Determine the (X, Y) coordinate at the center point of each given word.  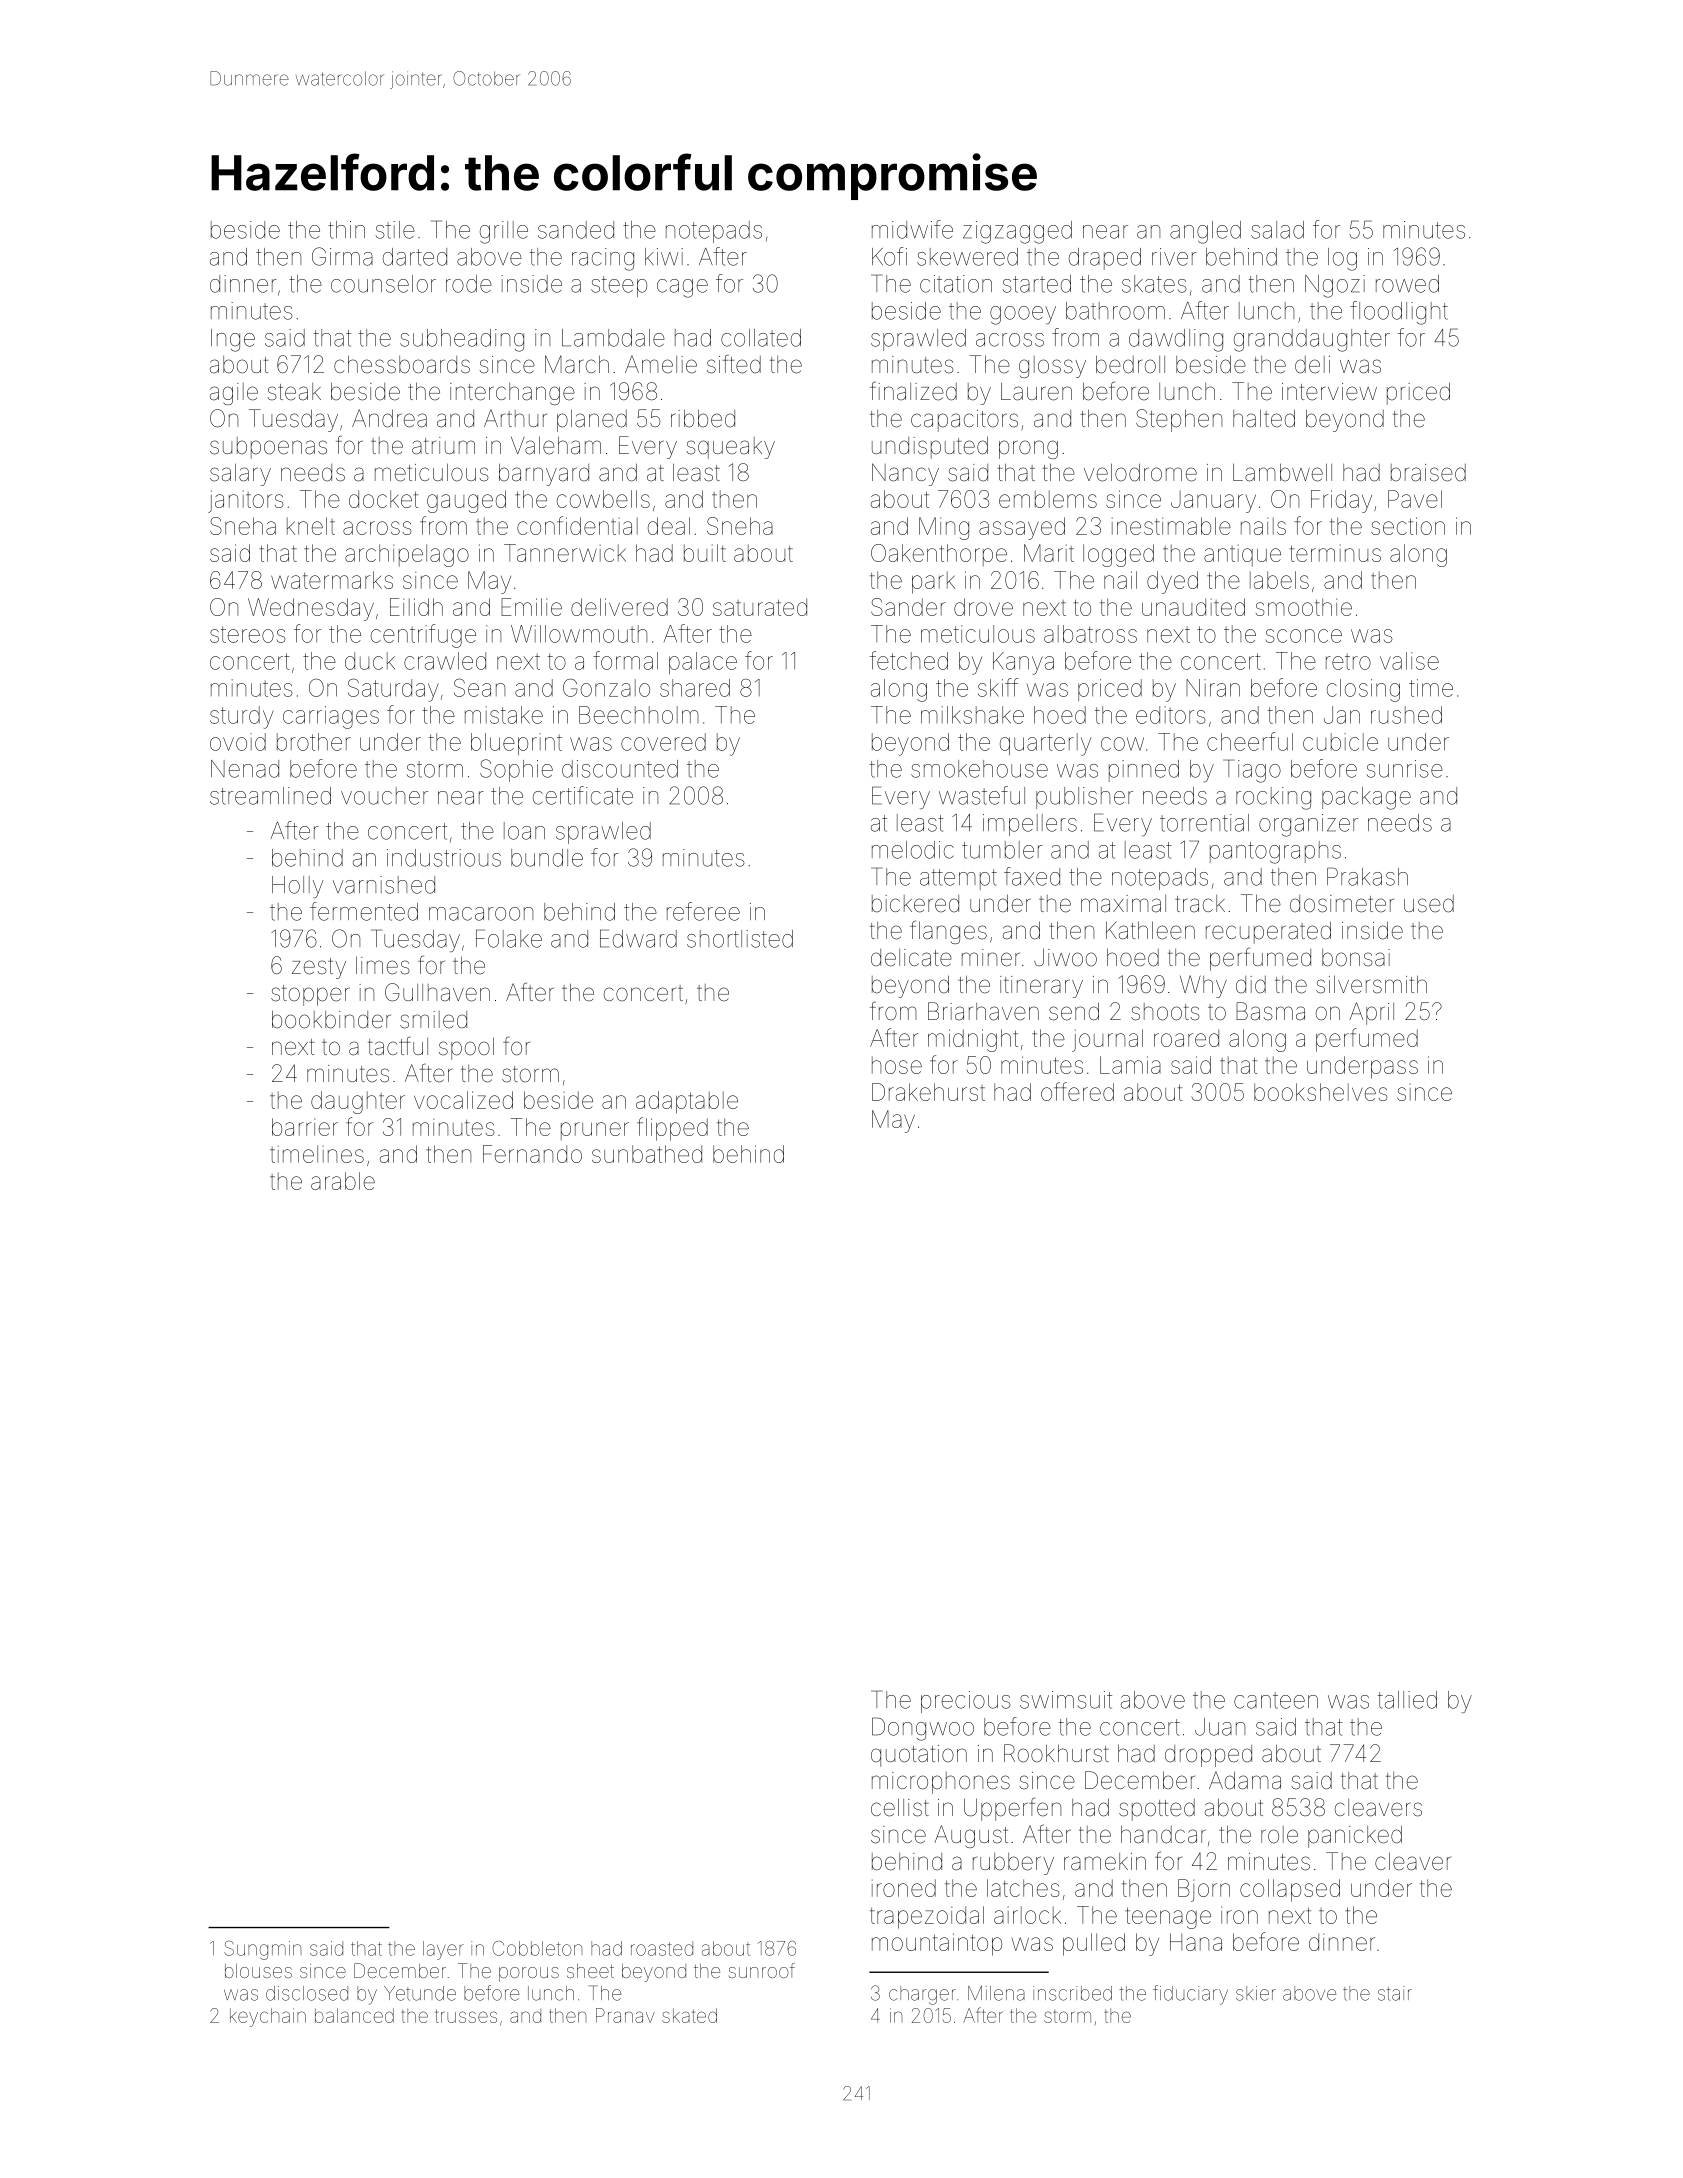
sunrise (1405, 769)
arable (343, 1181)
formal (625, 660)
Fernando (532, 1154)
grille (504, 232)
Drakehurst (928, 1092)
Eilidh (416, 607)
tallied (1407, 1700)
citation (956, 284)
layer (443, 1950)
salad (1277, 230)
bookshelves (1321, 1092)
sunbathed (647, 1154)
